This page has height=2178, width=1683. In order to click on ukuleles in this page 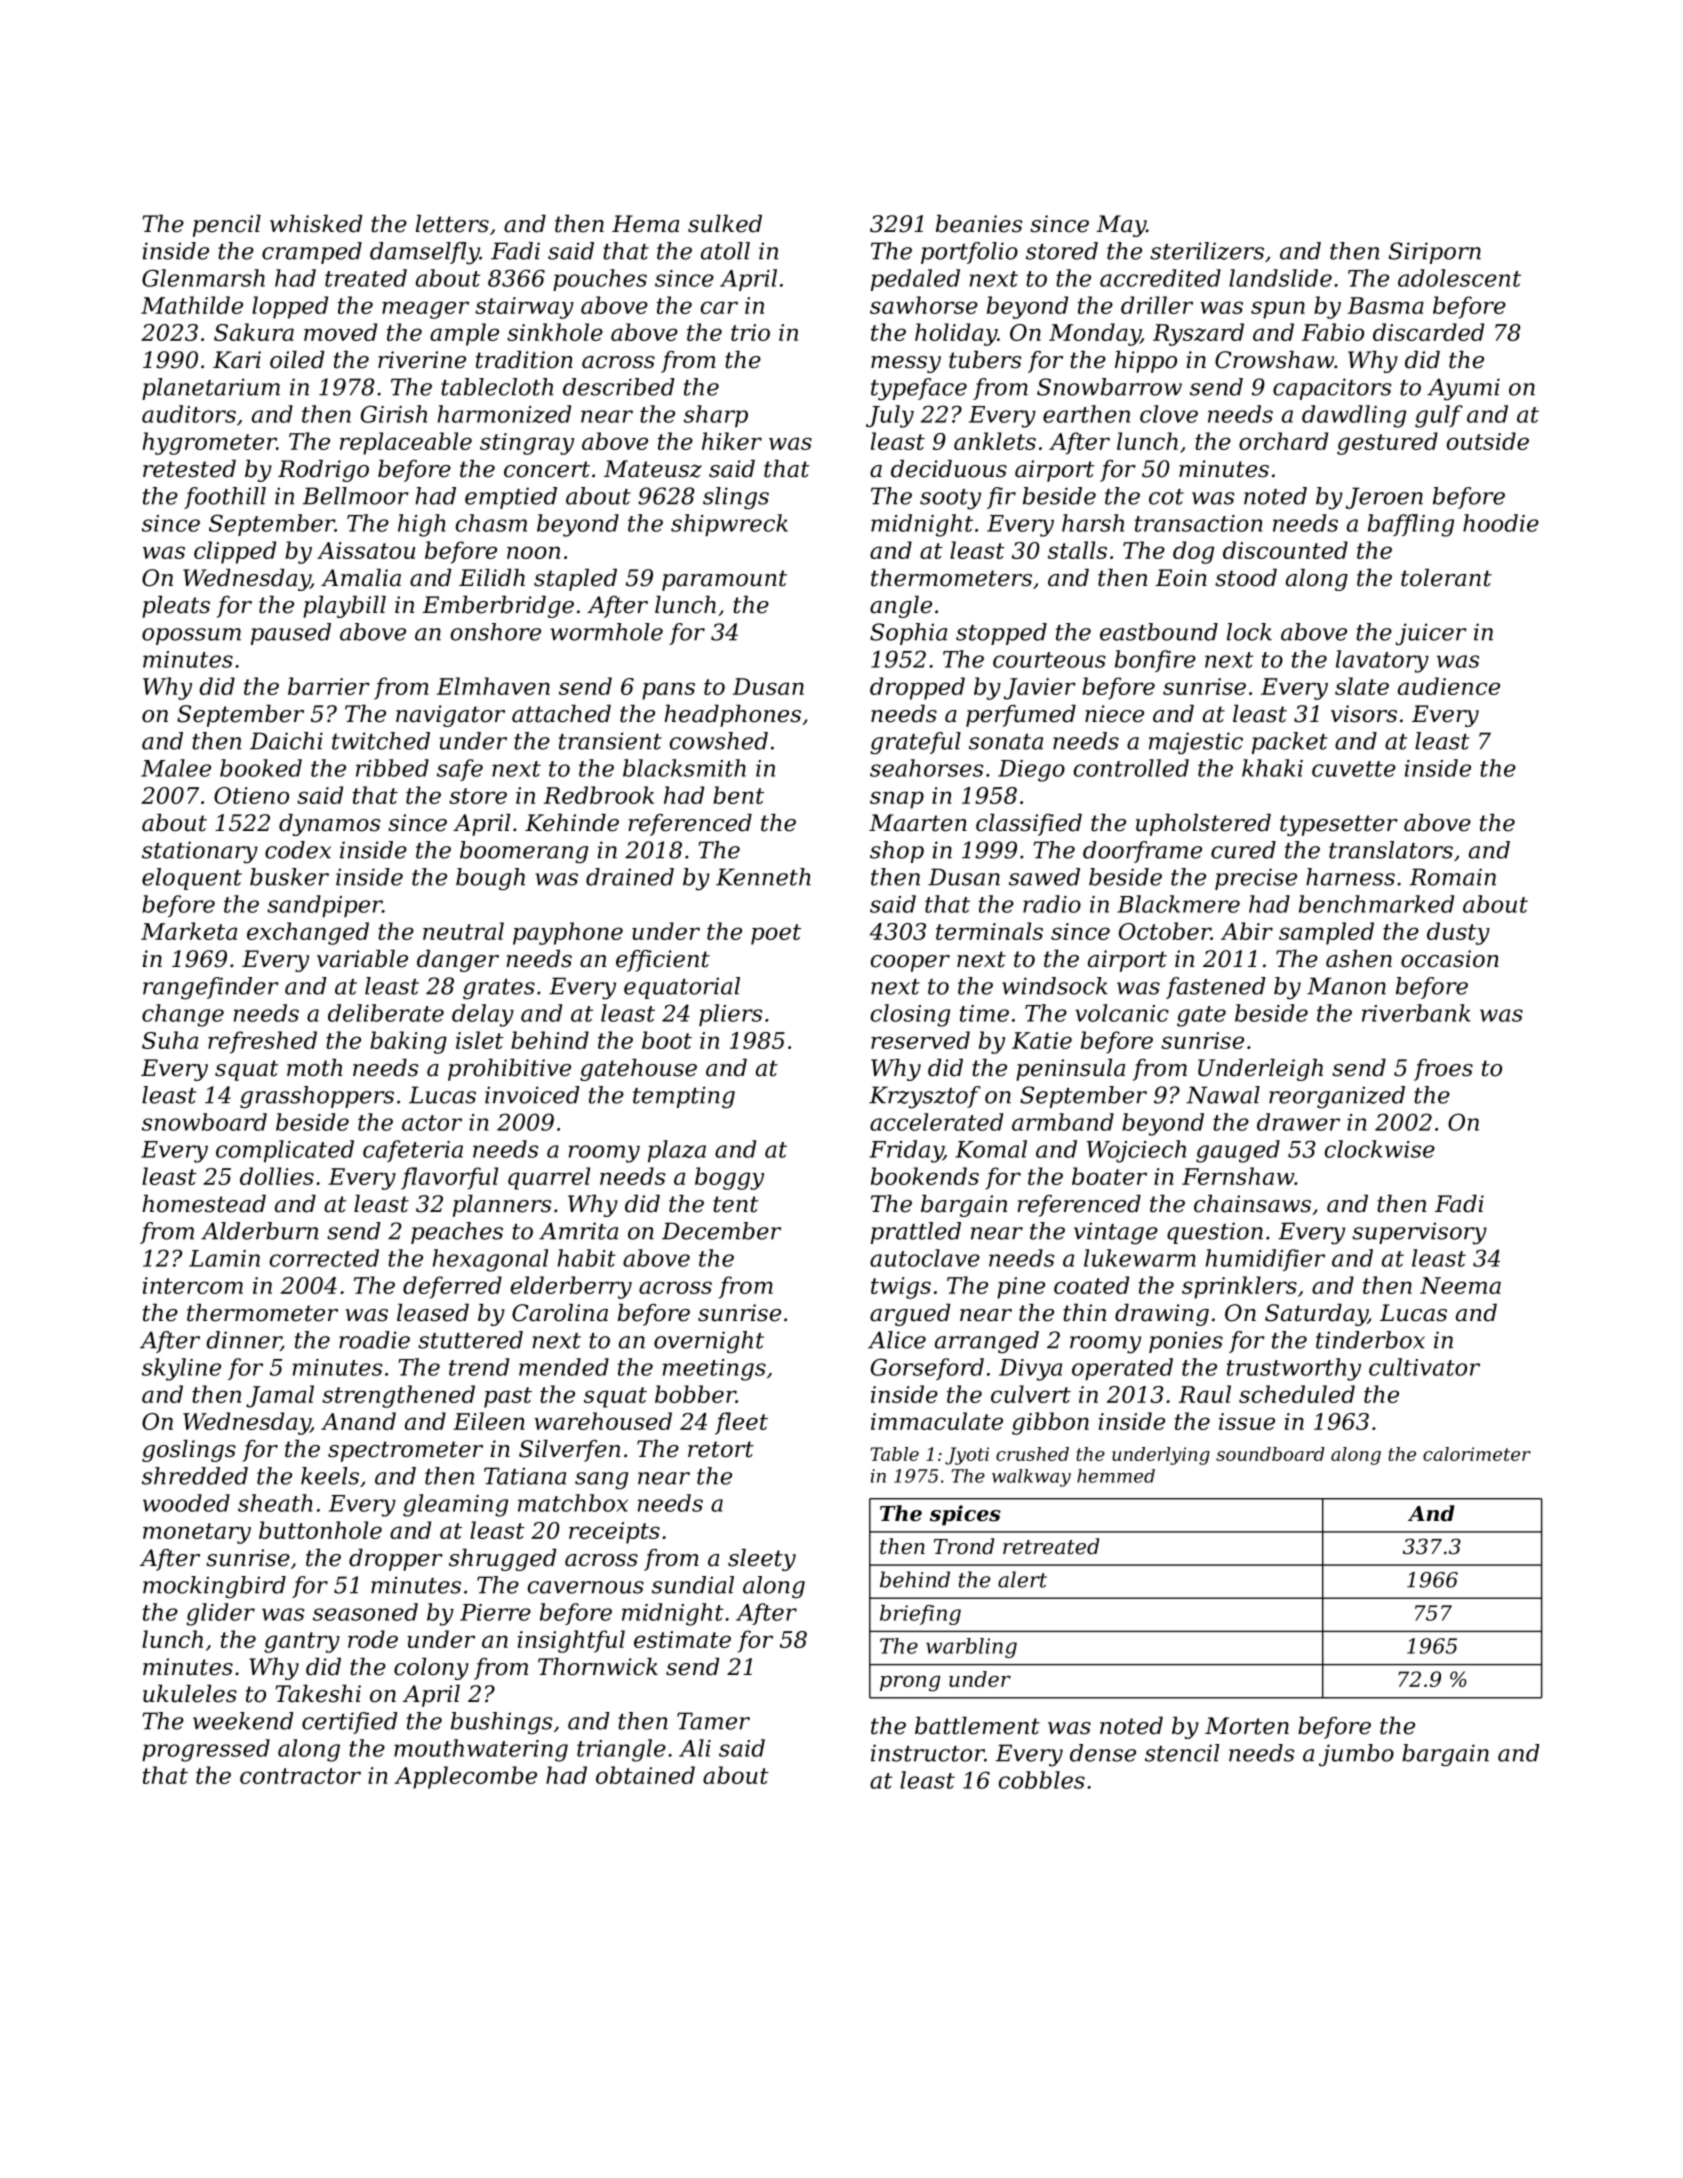, I will do `click(190, 1694)`.
